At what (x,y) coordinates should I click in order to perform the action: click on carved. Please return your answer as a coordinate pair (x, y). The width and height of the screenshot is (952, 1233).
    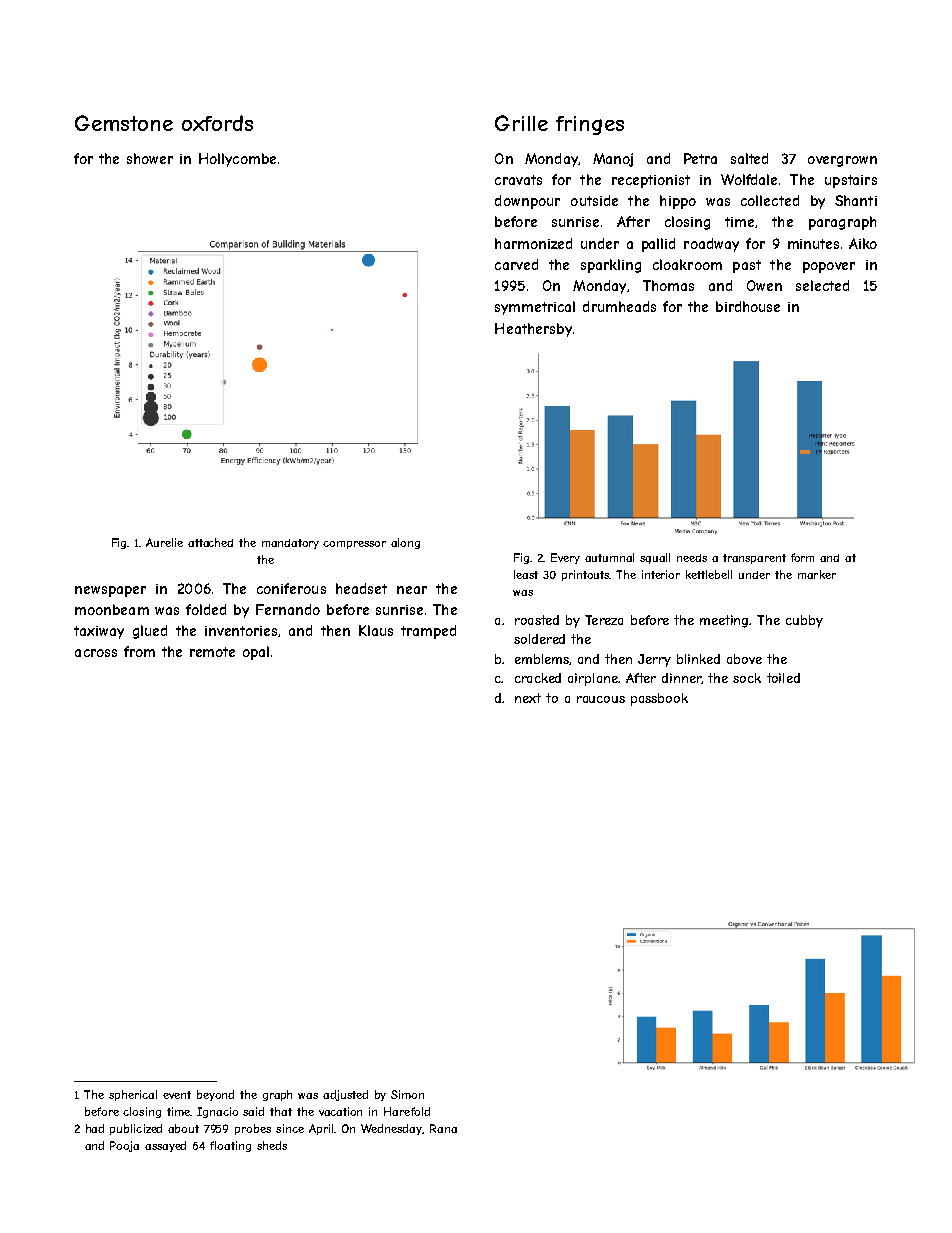
    Looking at the image, I should click on (516, 264).
